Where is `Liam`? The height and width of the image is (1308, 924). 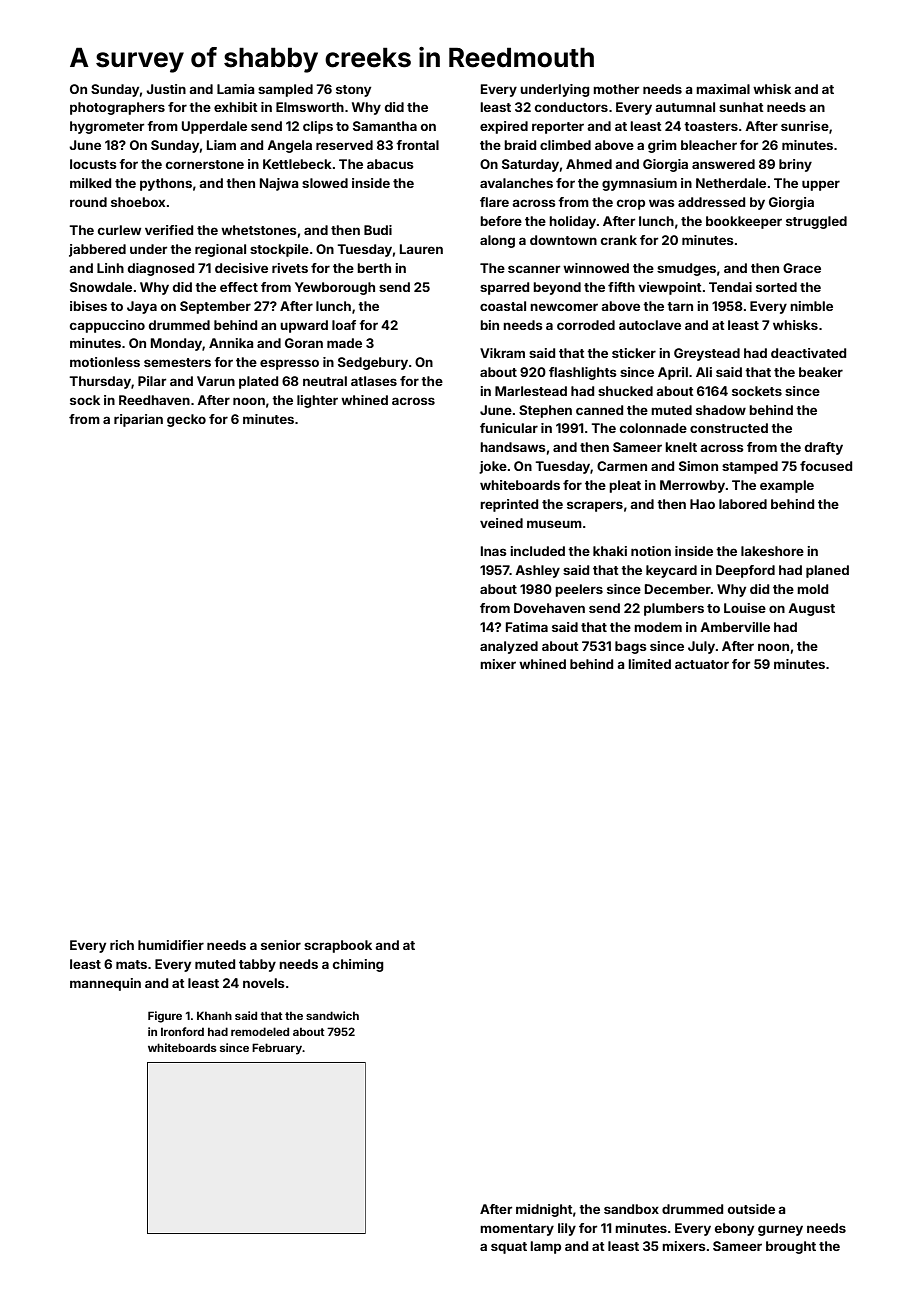
Liam is located at coordinates (221, 145).
